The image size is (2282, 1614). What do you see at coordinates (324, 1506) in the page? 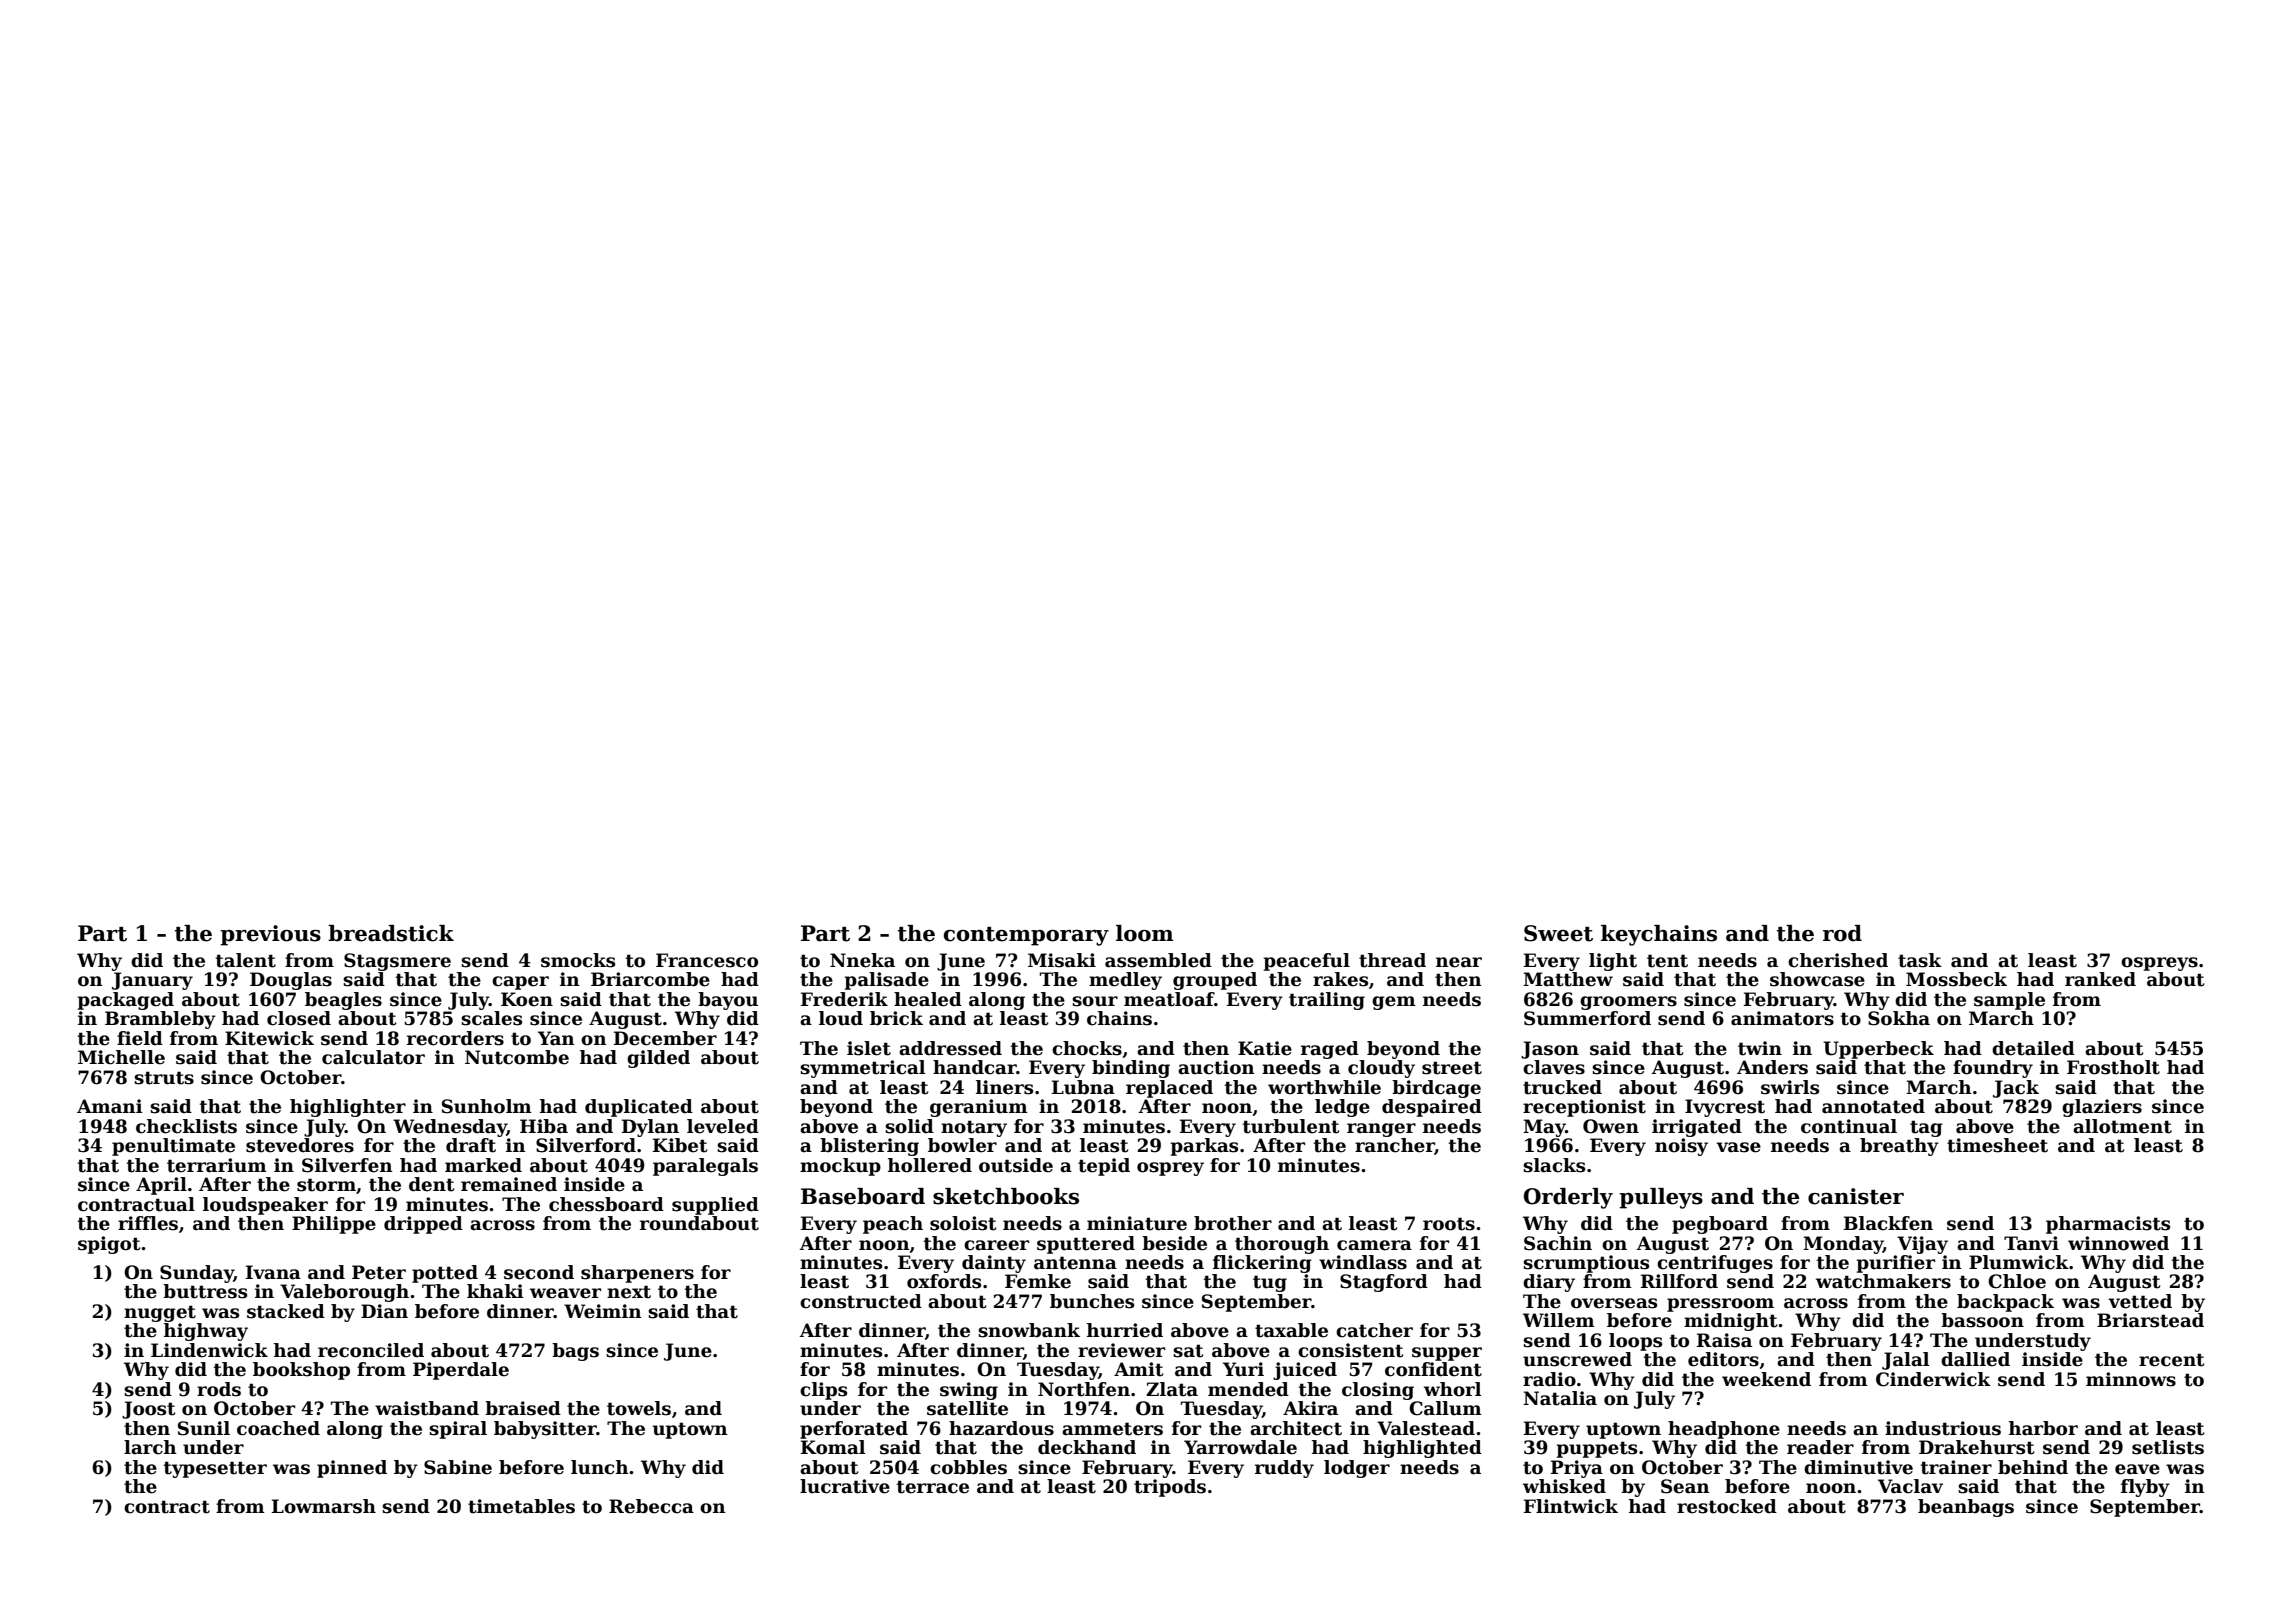
I see `Lowmarsh` at bounding box center [324, 1506].
